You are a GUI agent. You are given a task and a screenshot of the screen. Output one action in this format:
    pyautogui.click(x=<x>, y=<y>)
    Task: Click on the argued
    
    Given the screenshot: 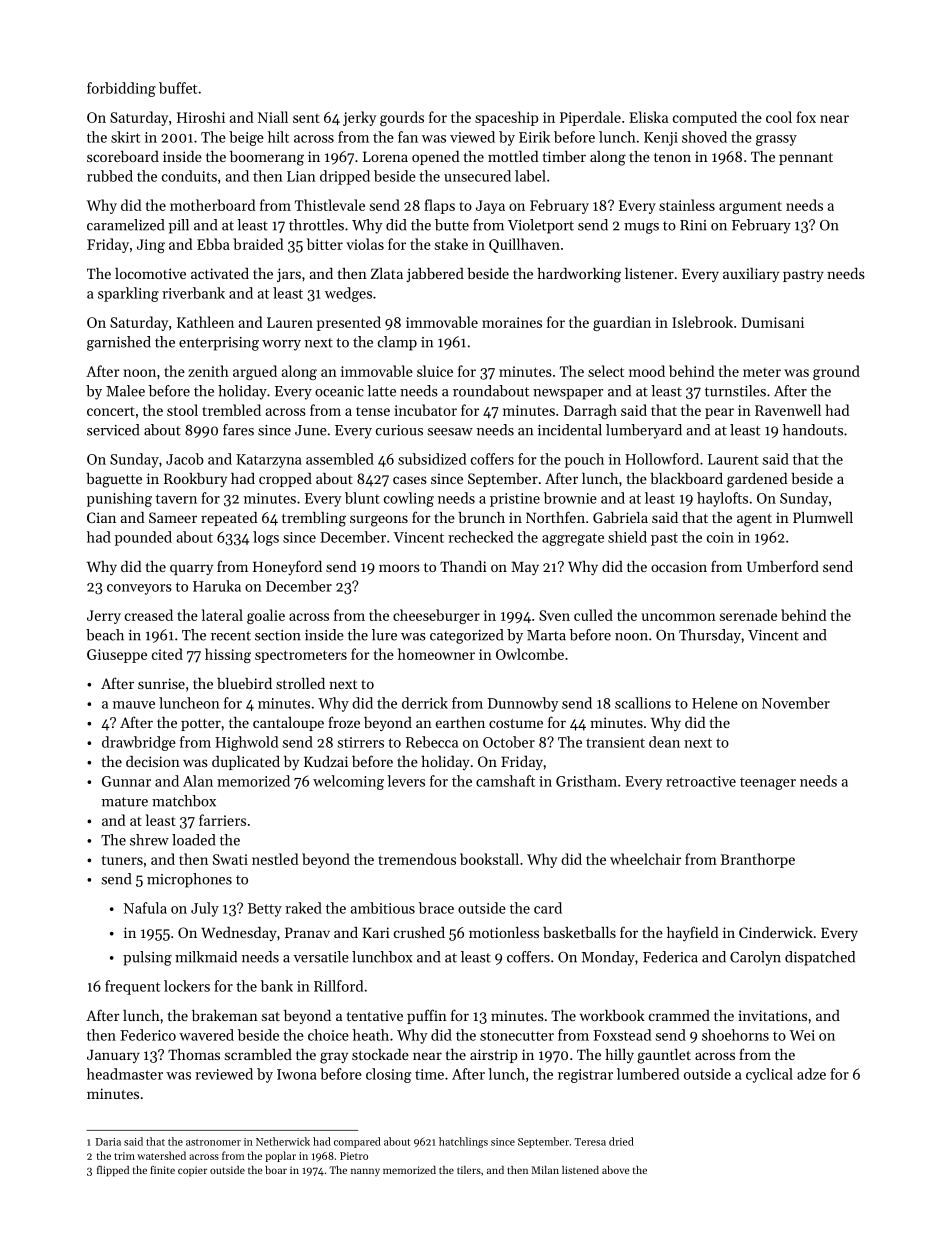 What is the action you would take?
    pyautogui.click(x=255, y=372)
